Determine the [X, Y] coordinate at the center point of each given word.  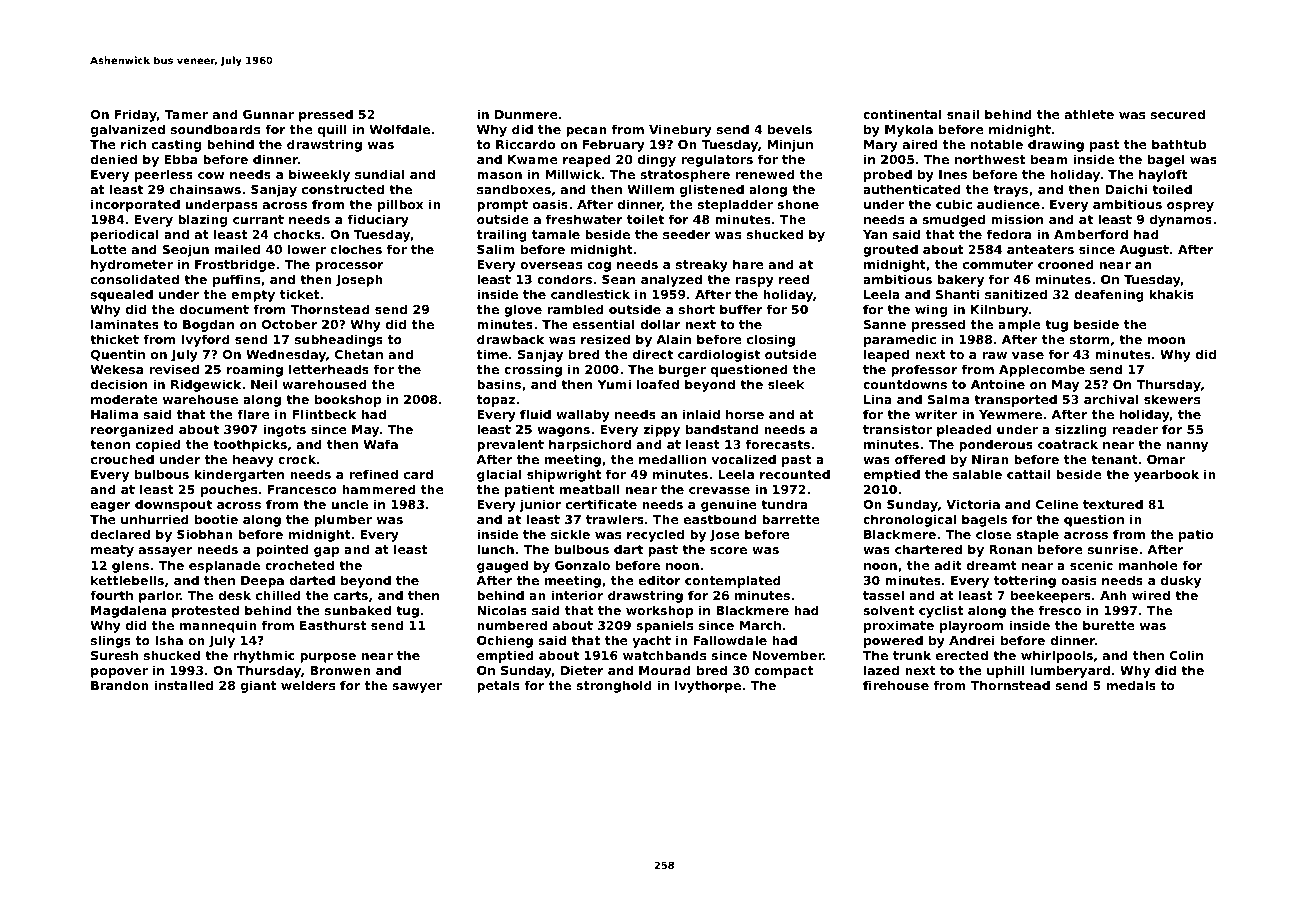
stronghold [614, 686]
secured [1178, 114]
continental [902, 114]
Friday [136, 115]
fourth [111, 595]
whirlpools [1057, 656]
